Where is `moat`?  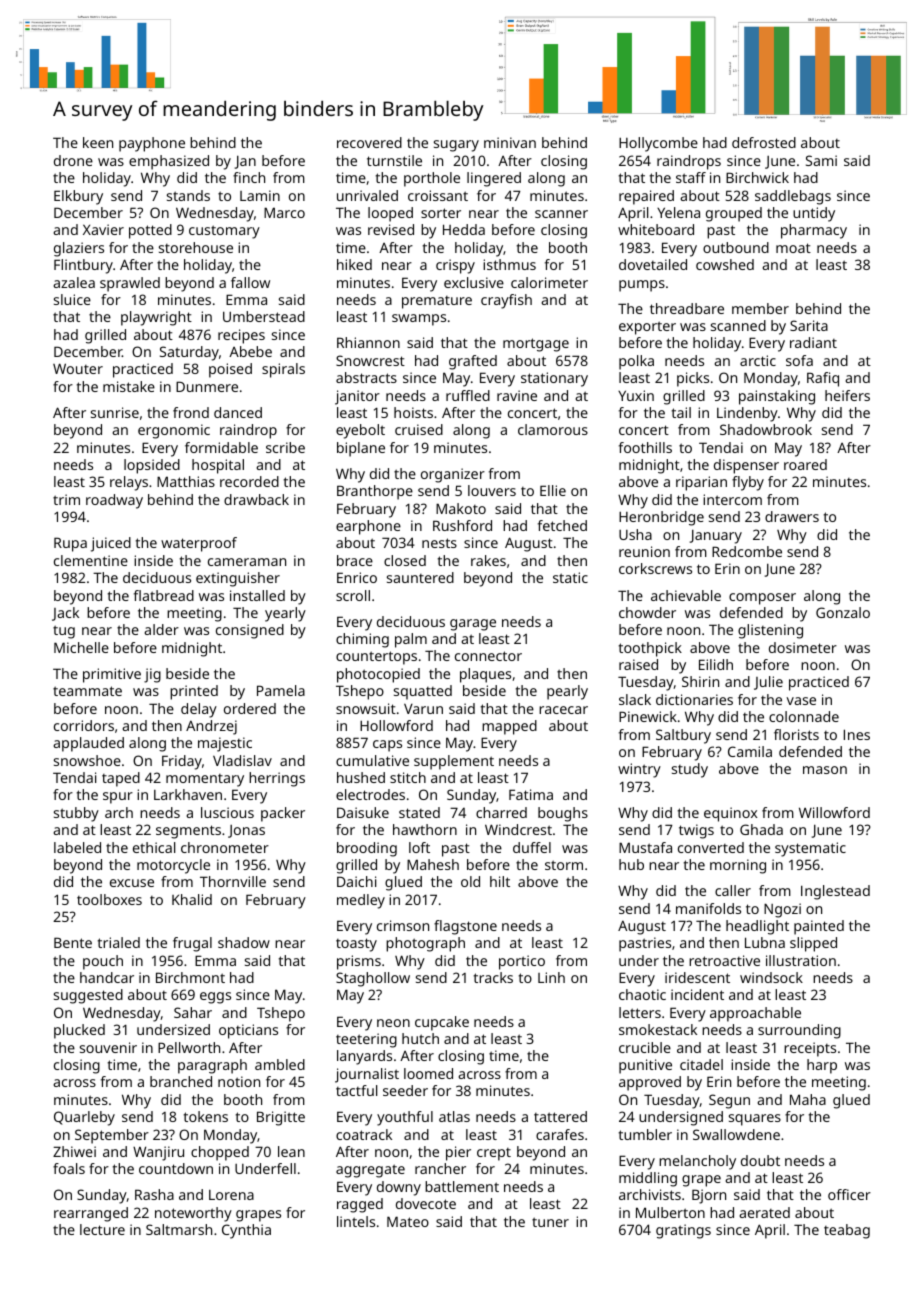
moat is located at coordinates (793, 248).
